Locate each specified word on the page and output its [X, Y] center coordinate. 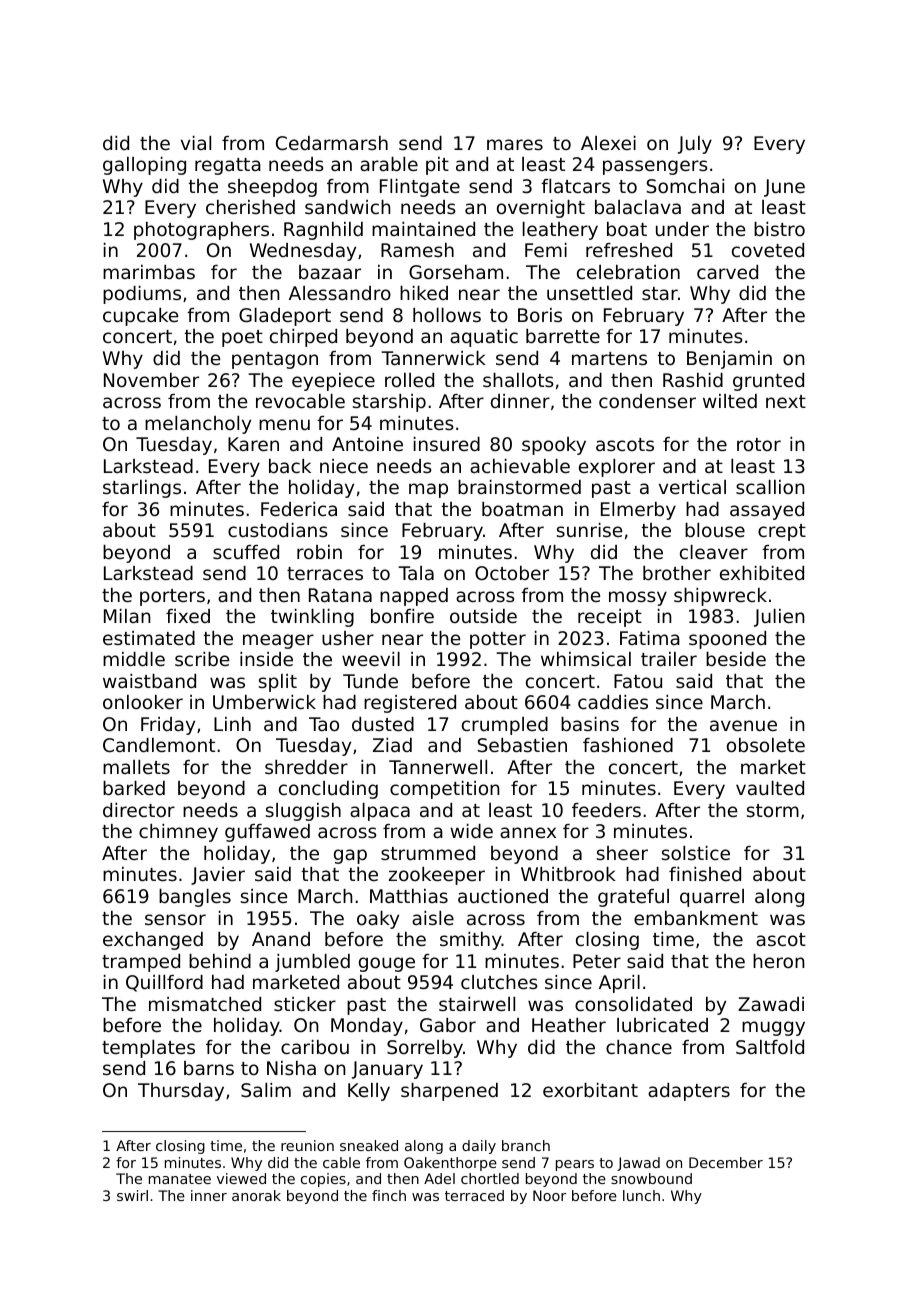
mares [515, 144]
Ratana [340, 595]
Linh [232, 724]
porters [172, 597]
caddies [613, 702]
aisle [433, 918]
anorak [256, 1195]
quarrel [712, 898]
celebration [628, 272]
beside [736, 659]
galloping [144, 166]
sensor [175, 919]
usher [348, 638]
